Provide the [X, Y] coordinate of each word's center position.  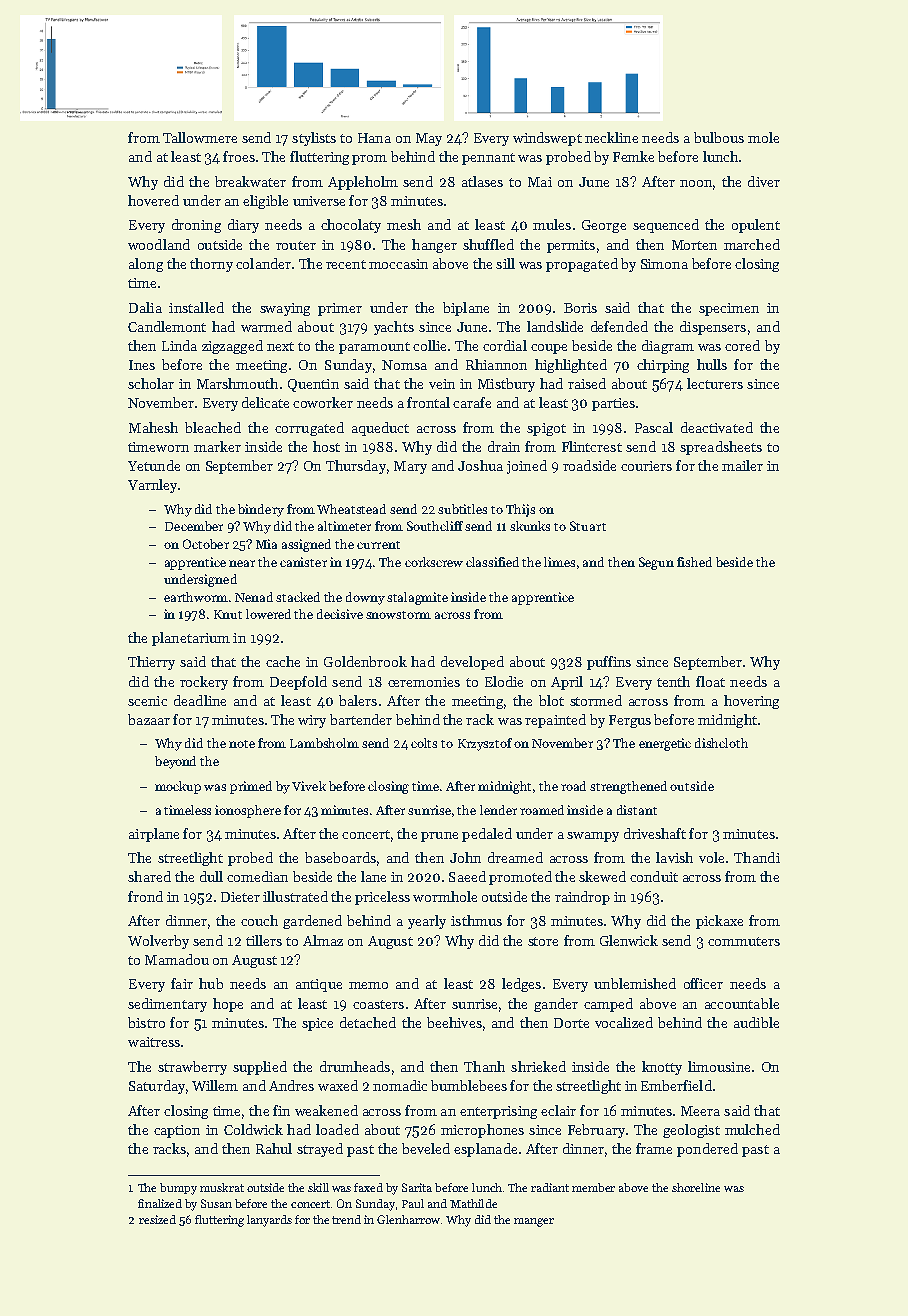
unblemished [635, 983]
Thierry [151, 663]
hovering [751, 702]
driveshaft [655, 833]
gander [556, 1005]
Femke [633, 156]
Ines [142, 365]
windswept [547, 139]
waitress [154, 1042]
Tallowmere [200, 137]
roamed [542, 810]
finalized [160, 1203]
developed [472, 663]
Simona [664, 264]
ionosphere [248, 811]
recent [346, 264]
